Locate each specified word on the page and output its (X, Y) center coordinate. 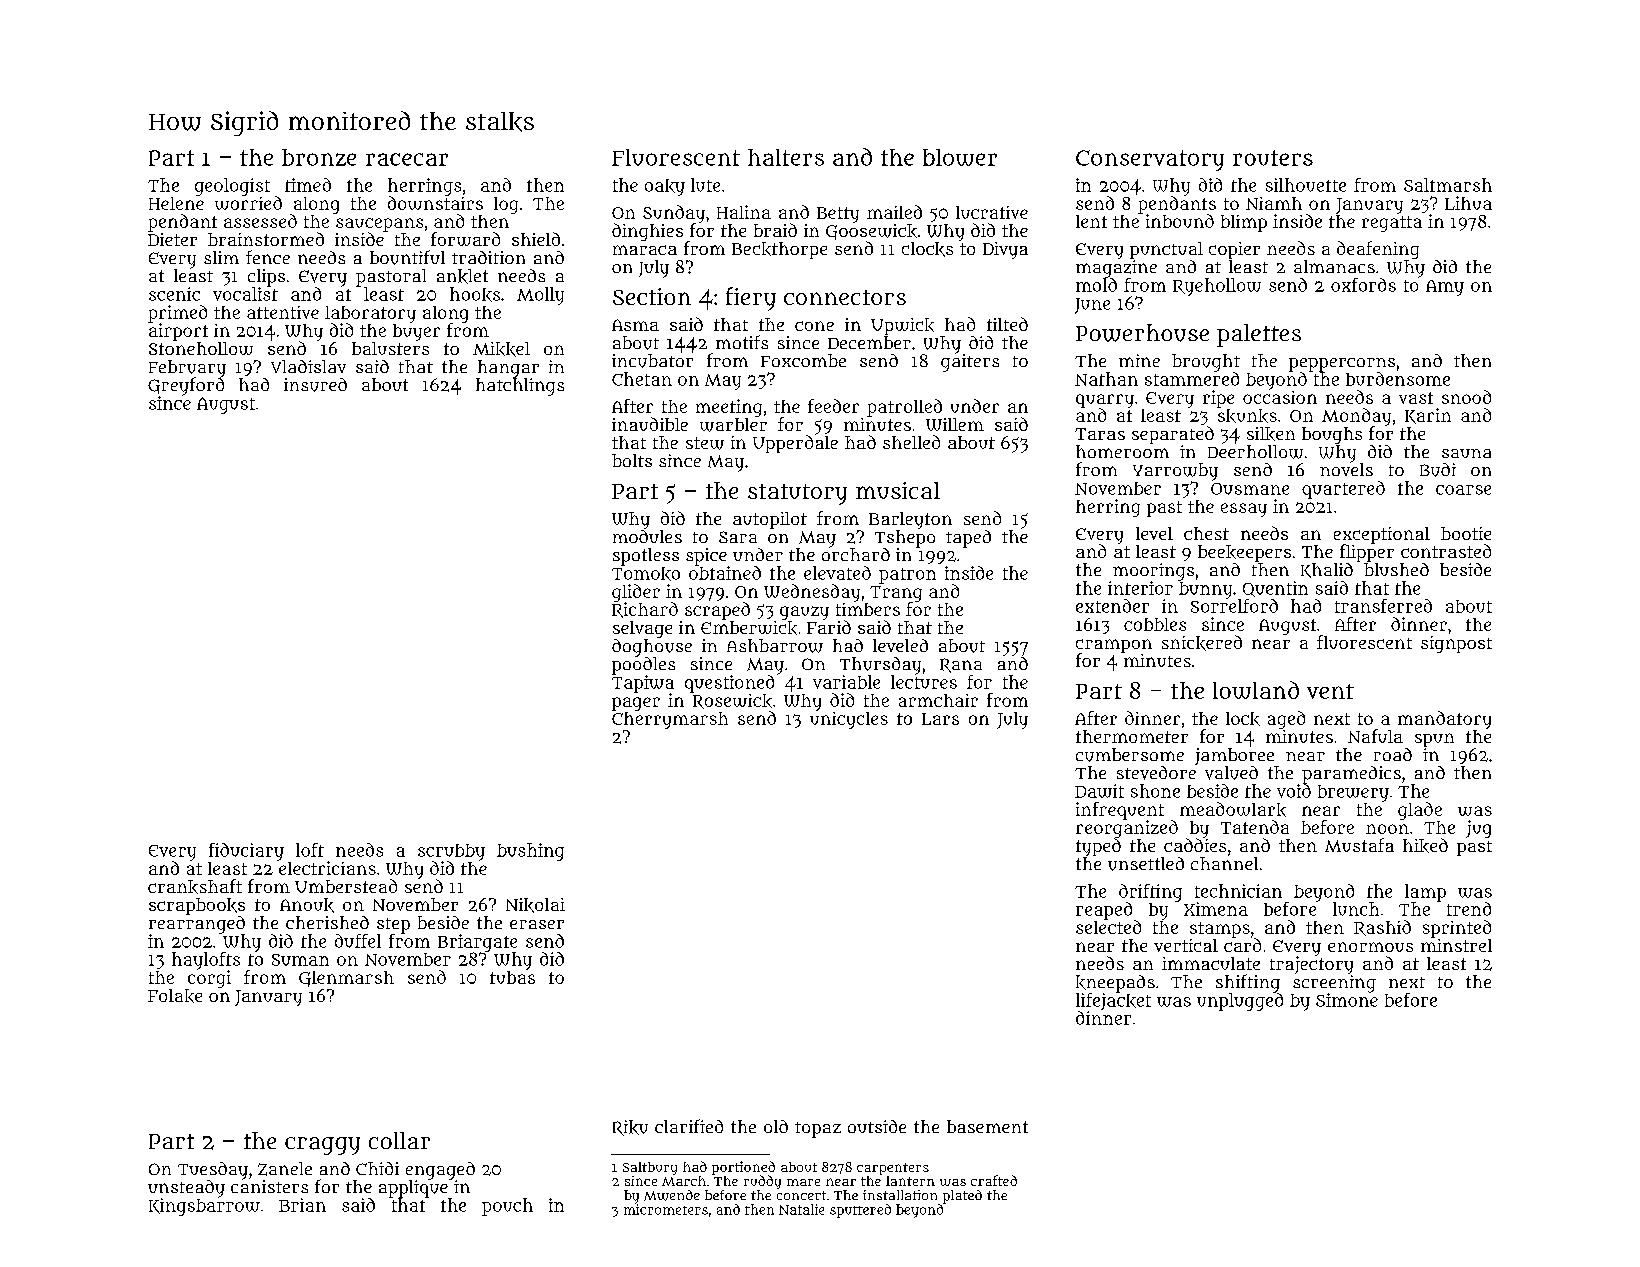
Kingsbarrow (204, 1207)
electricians (327, 868)
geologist (232, 187)
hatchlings (520, 387)
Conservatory (1150, 160)
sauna (1466, 453)
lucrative (992, 212)
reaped (1104, 911)
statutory (797, 494)
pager (636, 704)
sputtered (860, 1211)
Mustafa (1359, 845)
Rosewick (732, 701)
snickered (1202, 643)
